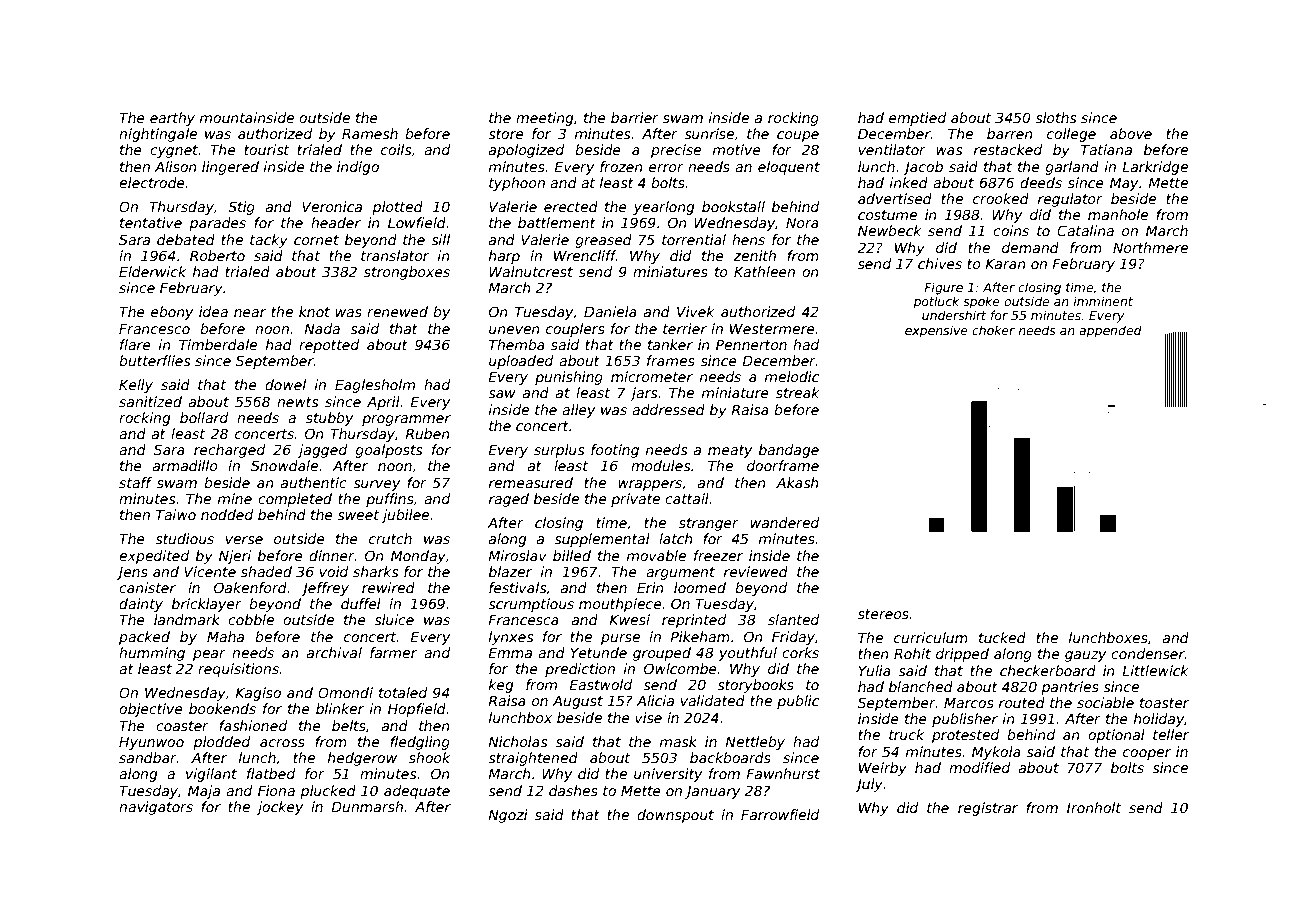  I want to click on strongboxes, so click(407, 273).
